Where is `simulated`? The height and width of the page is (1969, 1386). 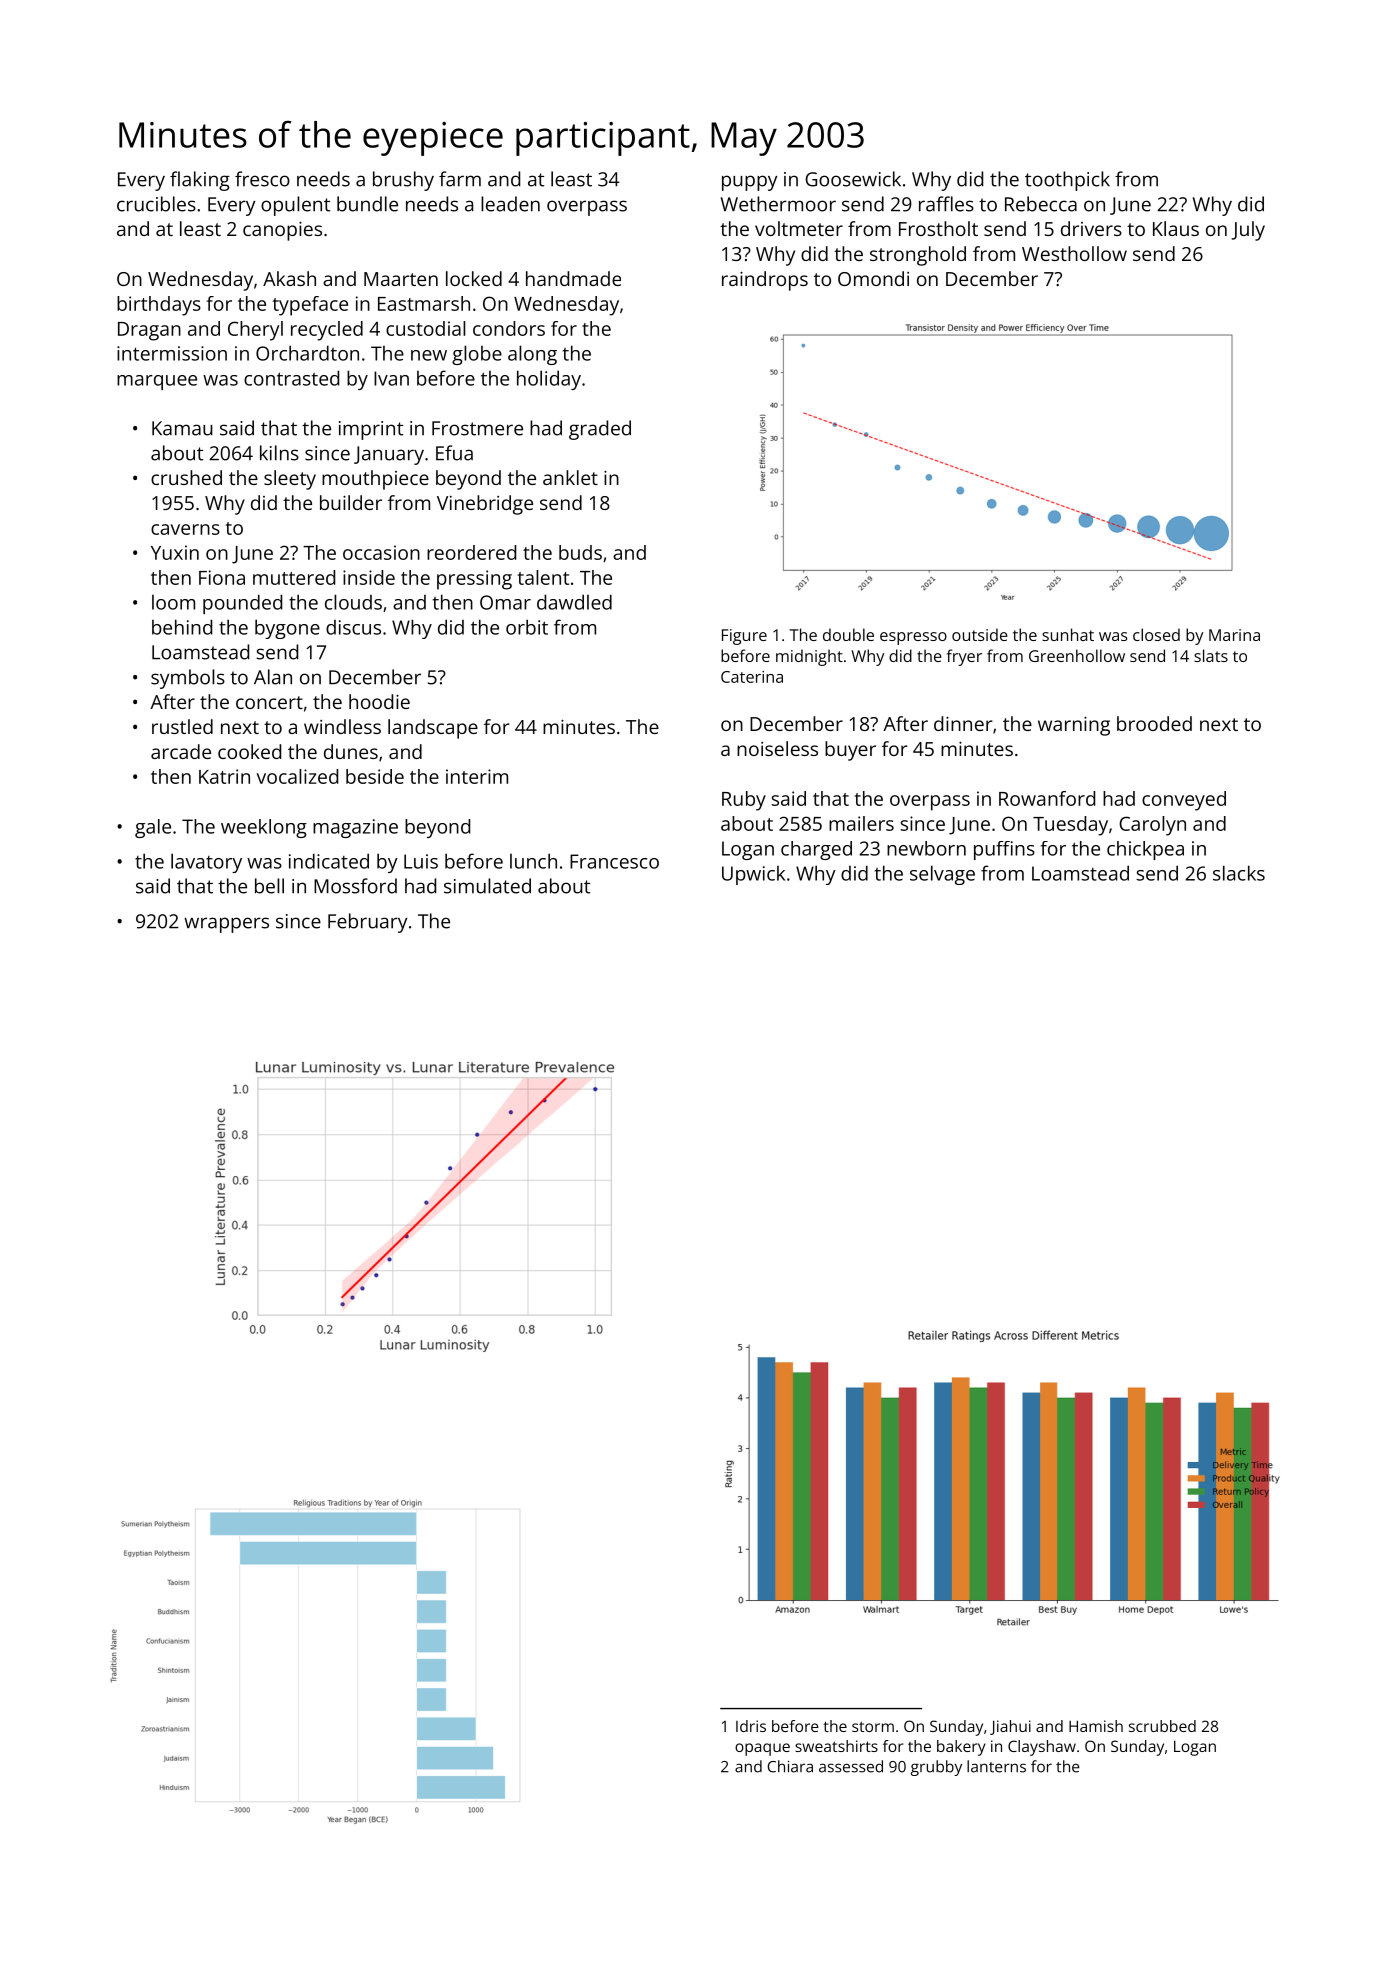 simulated is located at coordinates (487, 886).
